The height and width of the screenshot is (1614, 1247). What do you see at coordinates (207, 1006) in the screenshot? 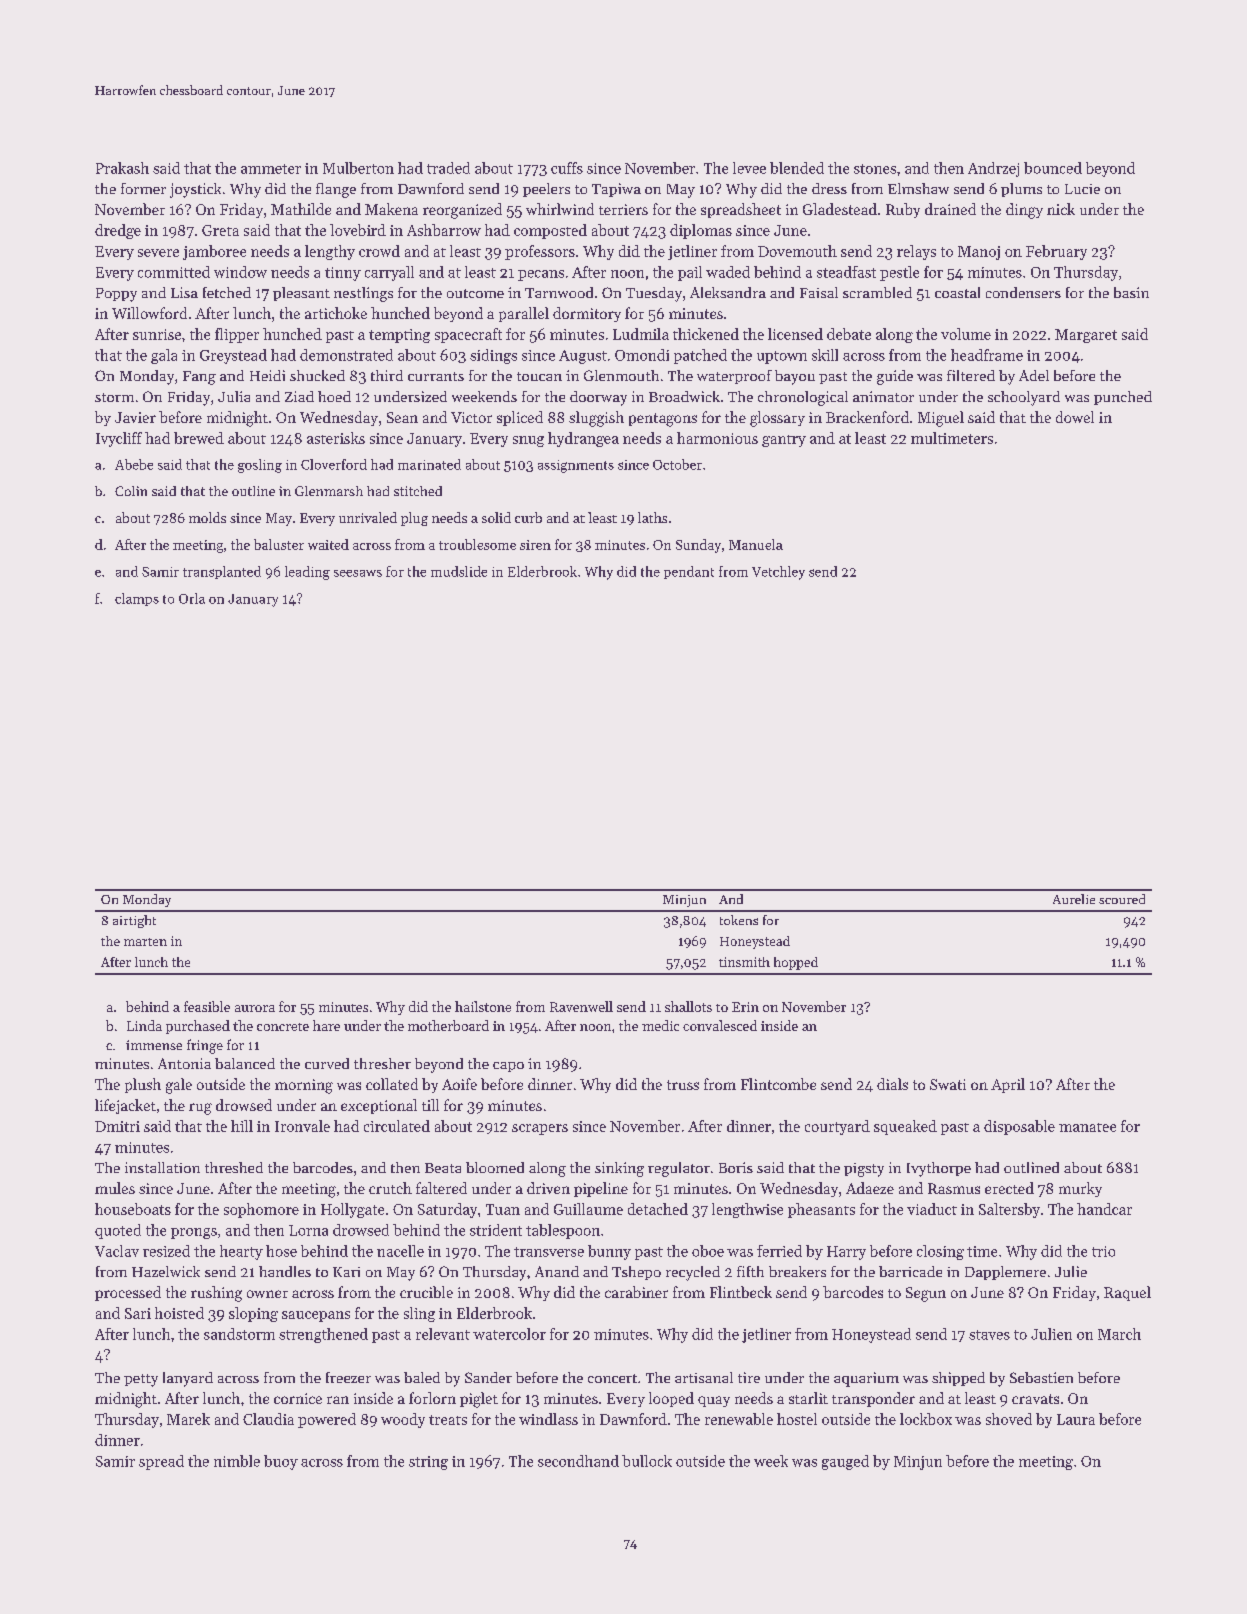
I see `feasible` at bounding box center [207, 1006].
